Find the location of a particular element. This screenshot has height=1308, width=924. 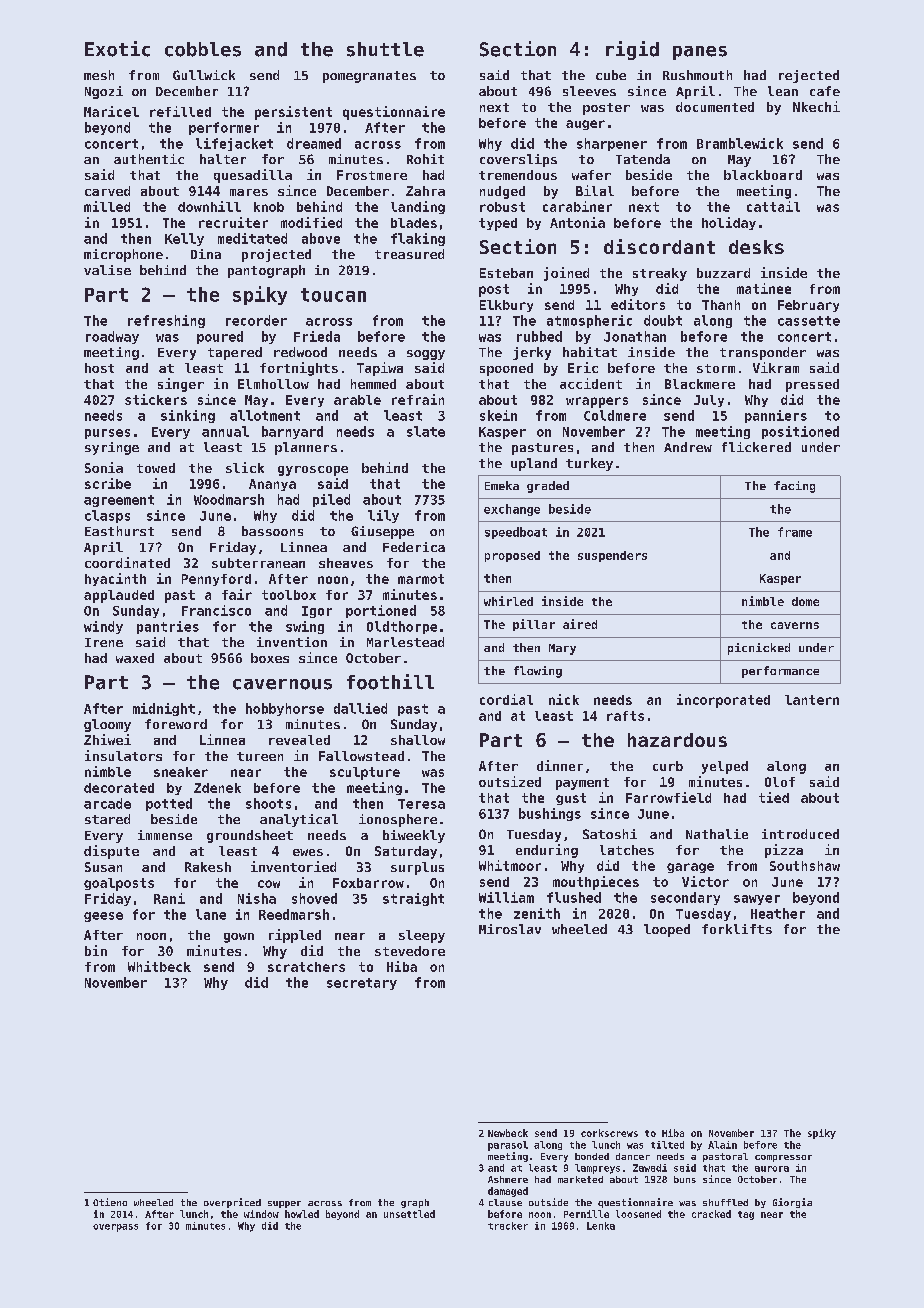

soggy is located at coordinates (426, 355).
